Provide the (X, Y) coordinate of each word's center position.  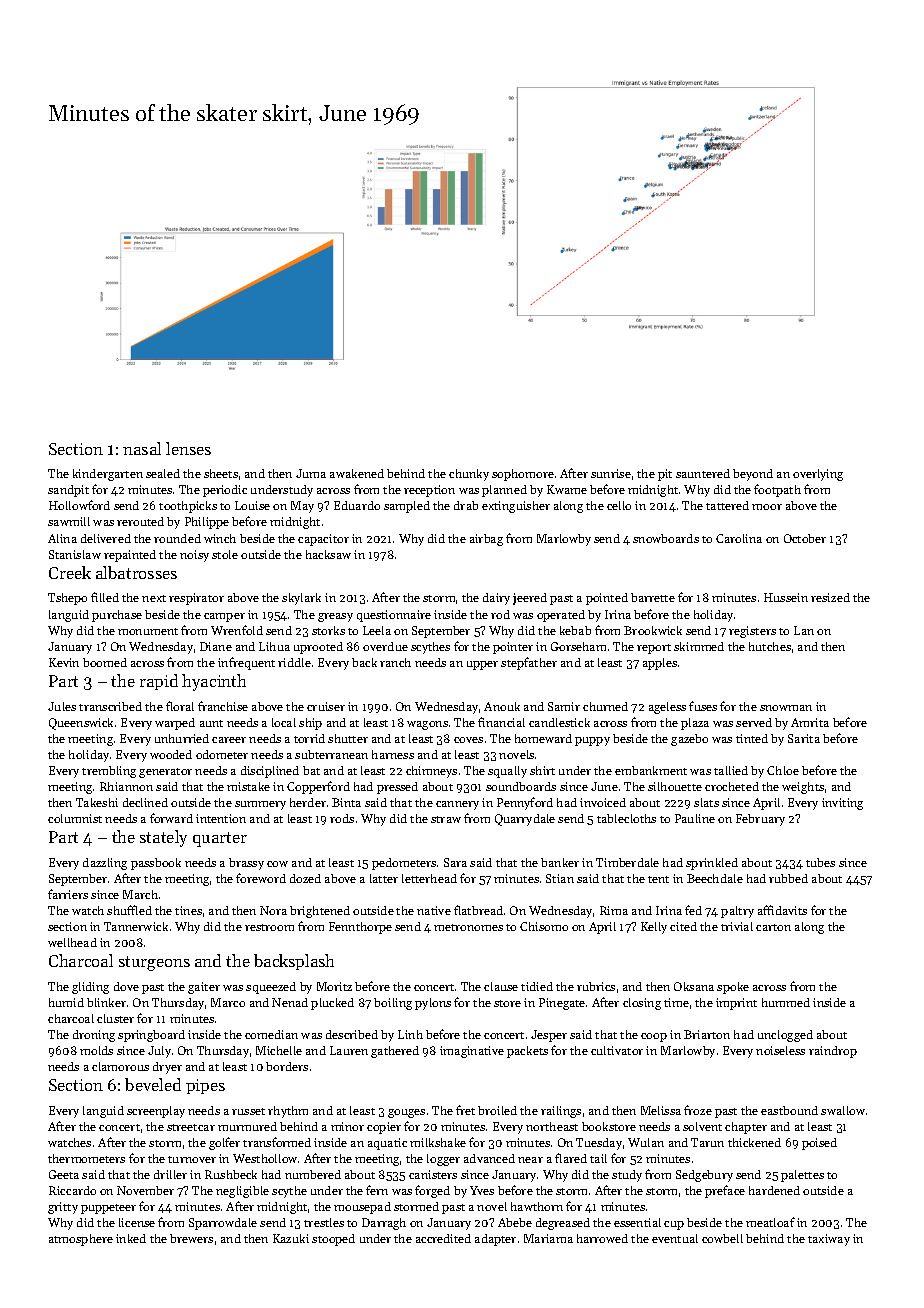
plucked (332, 1004)
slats (706, 802)
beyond (753, 475)
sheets (221, 473)
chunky (469, 475)
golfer (224, 1143)
